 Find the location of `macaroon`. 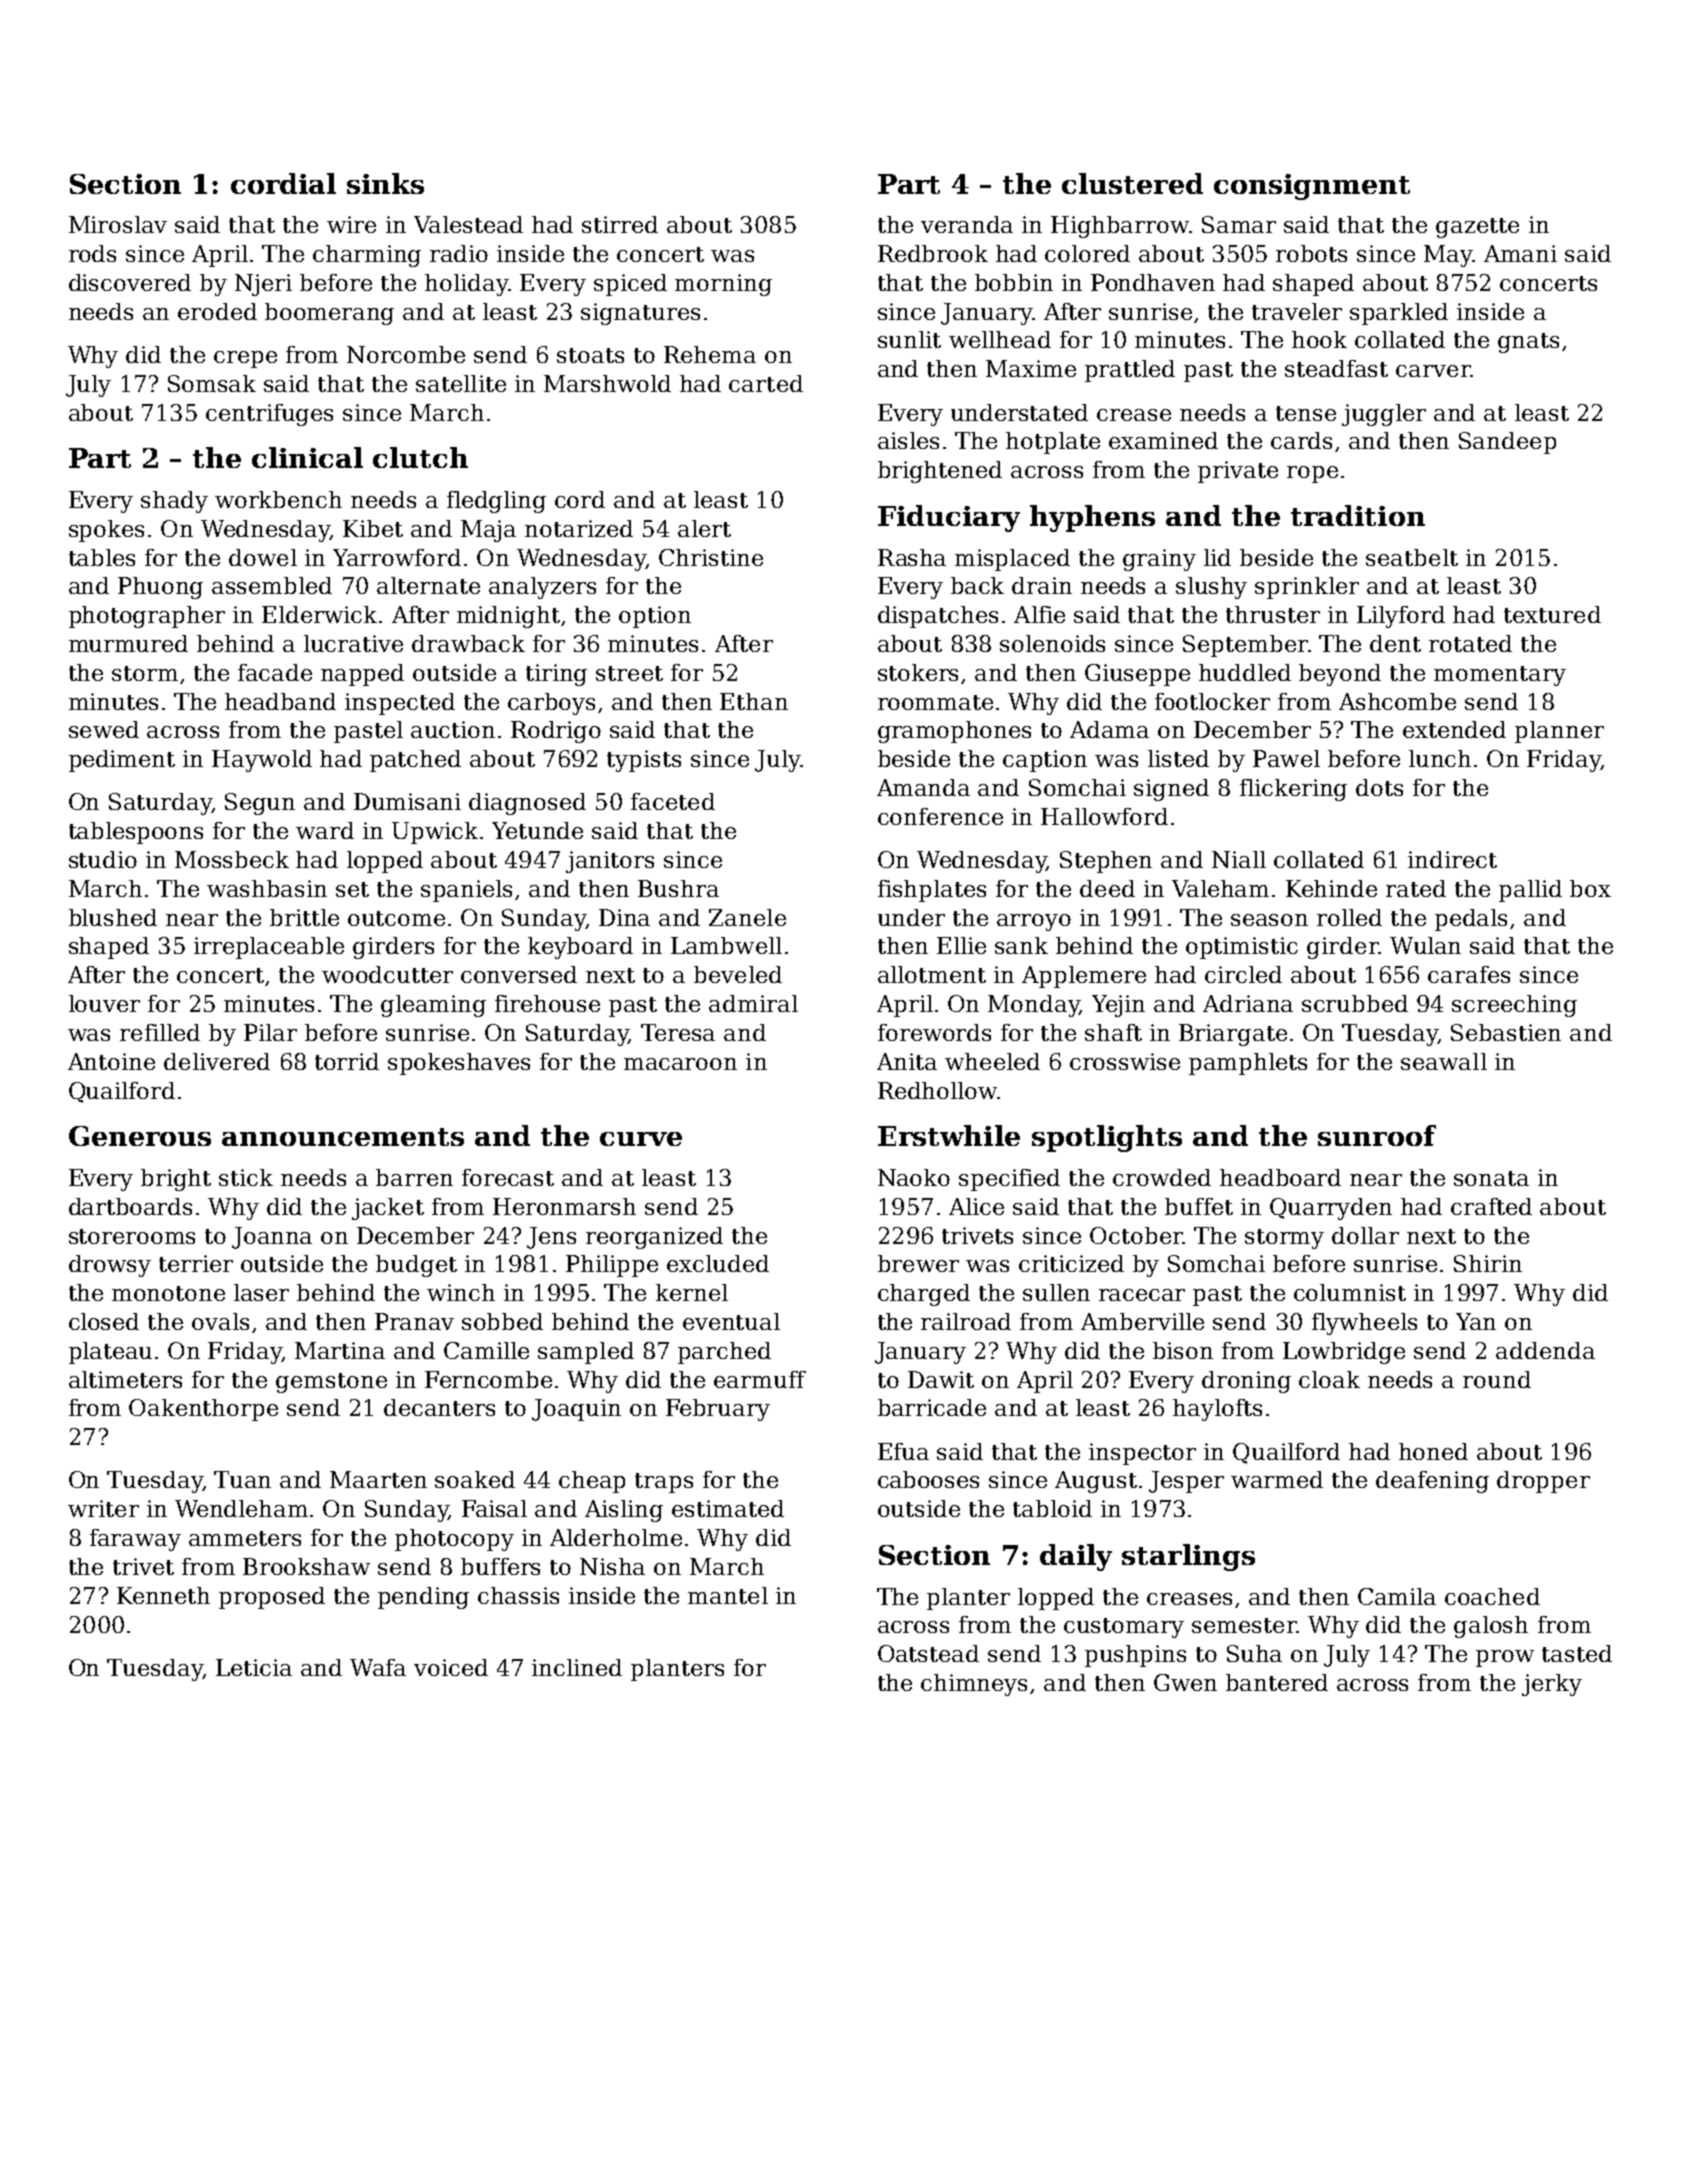

macaroon is located at coordinates (680, 1064).
